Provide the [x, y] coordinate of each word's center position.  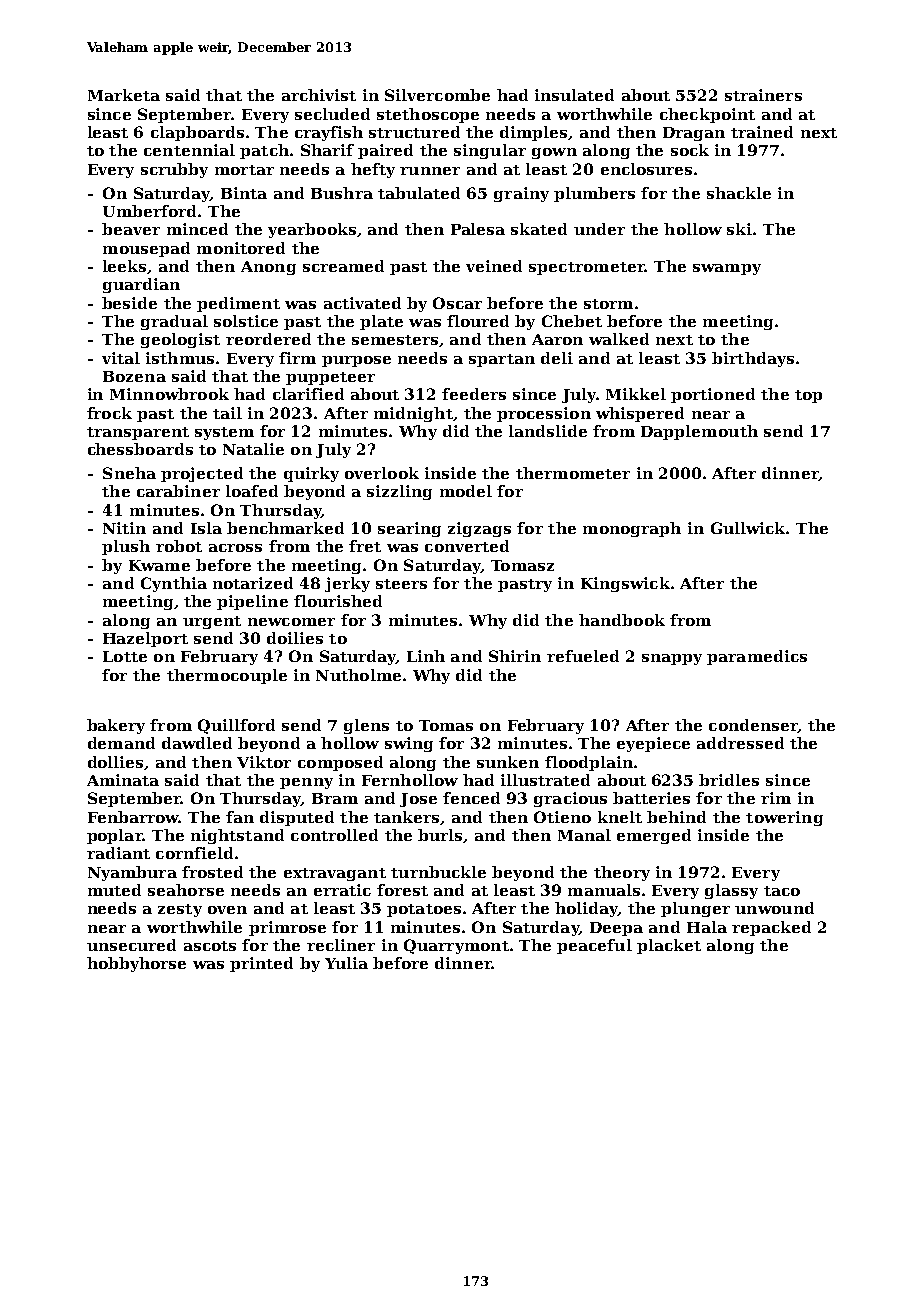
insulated [574, 95]
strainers [763, 95]
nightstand [237, 836]
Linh [426, 656]
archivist [319, 95]
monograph [632, 529]
